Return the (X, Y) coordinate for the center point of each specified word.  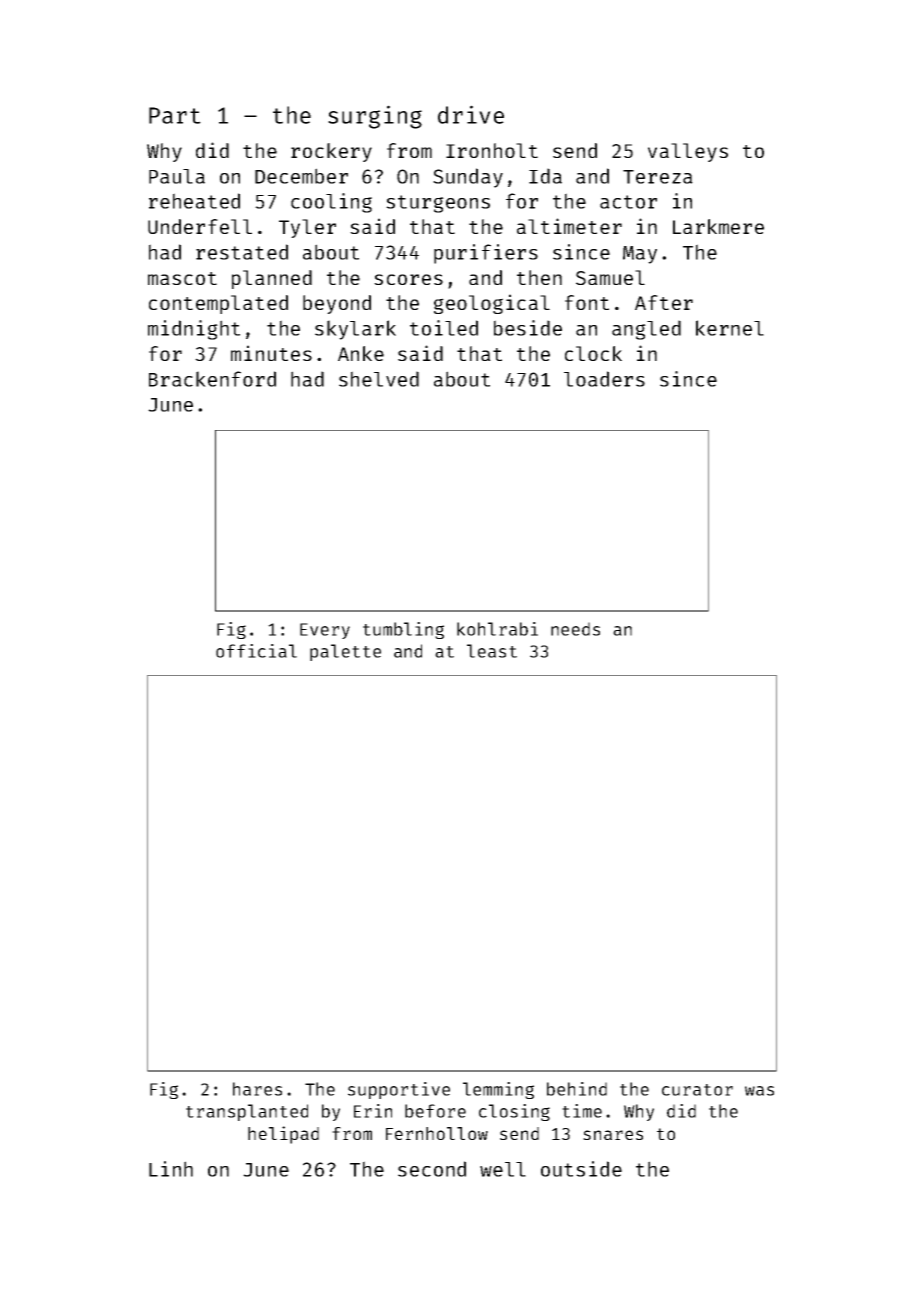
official (256, 651)
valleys (688, 152)
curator (697, 1090)
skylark (355, 330)
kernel (730, 328)
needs (575, 629)
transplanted (247, 1112)
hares (257, 1089)
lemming (498, 1090)
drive (471, 114)
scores (408, 279)
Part (175, 115)
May (640, 255)
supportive (399, 1090)
